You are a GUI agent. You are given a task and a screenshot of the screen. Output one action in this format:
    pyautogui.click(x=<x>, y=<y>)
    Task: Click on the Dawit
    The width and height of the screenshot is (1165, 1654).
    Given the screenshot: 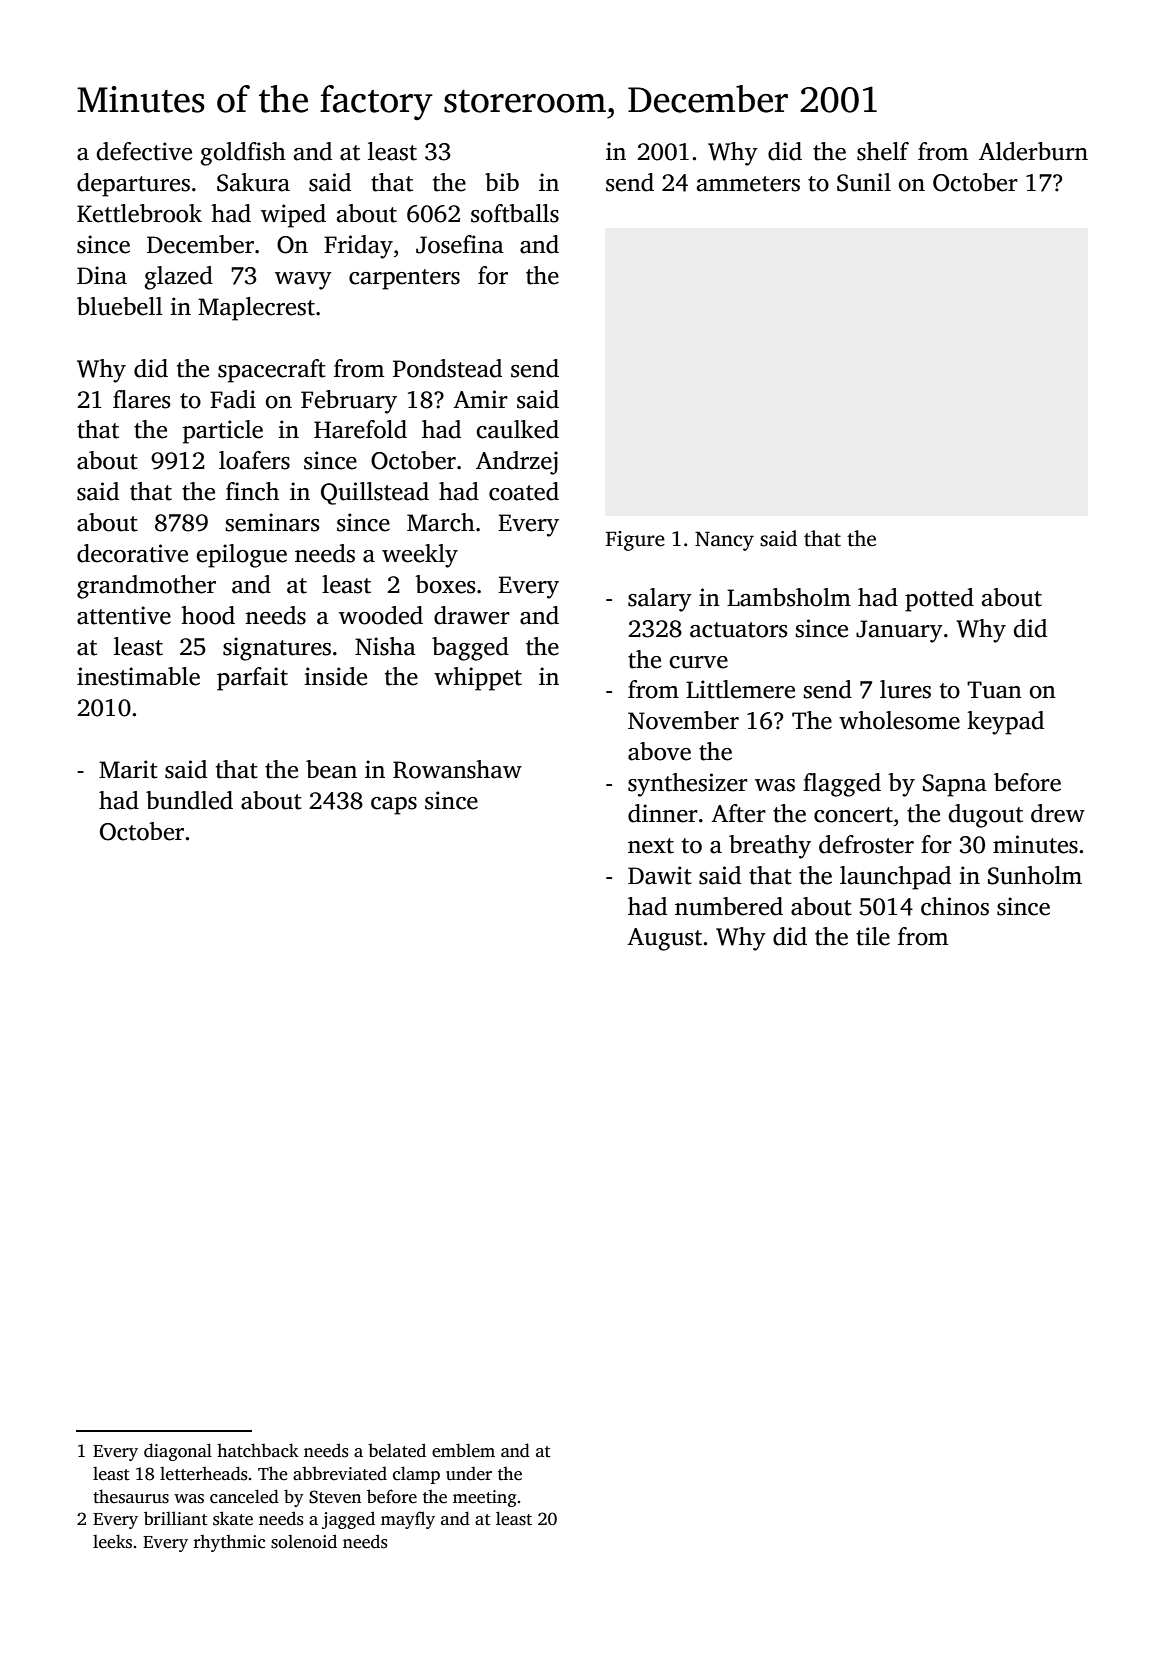 What is the action you would take?
    pyautogui.click(x=660, y=875)
